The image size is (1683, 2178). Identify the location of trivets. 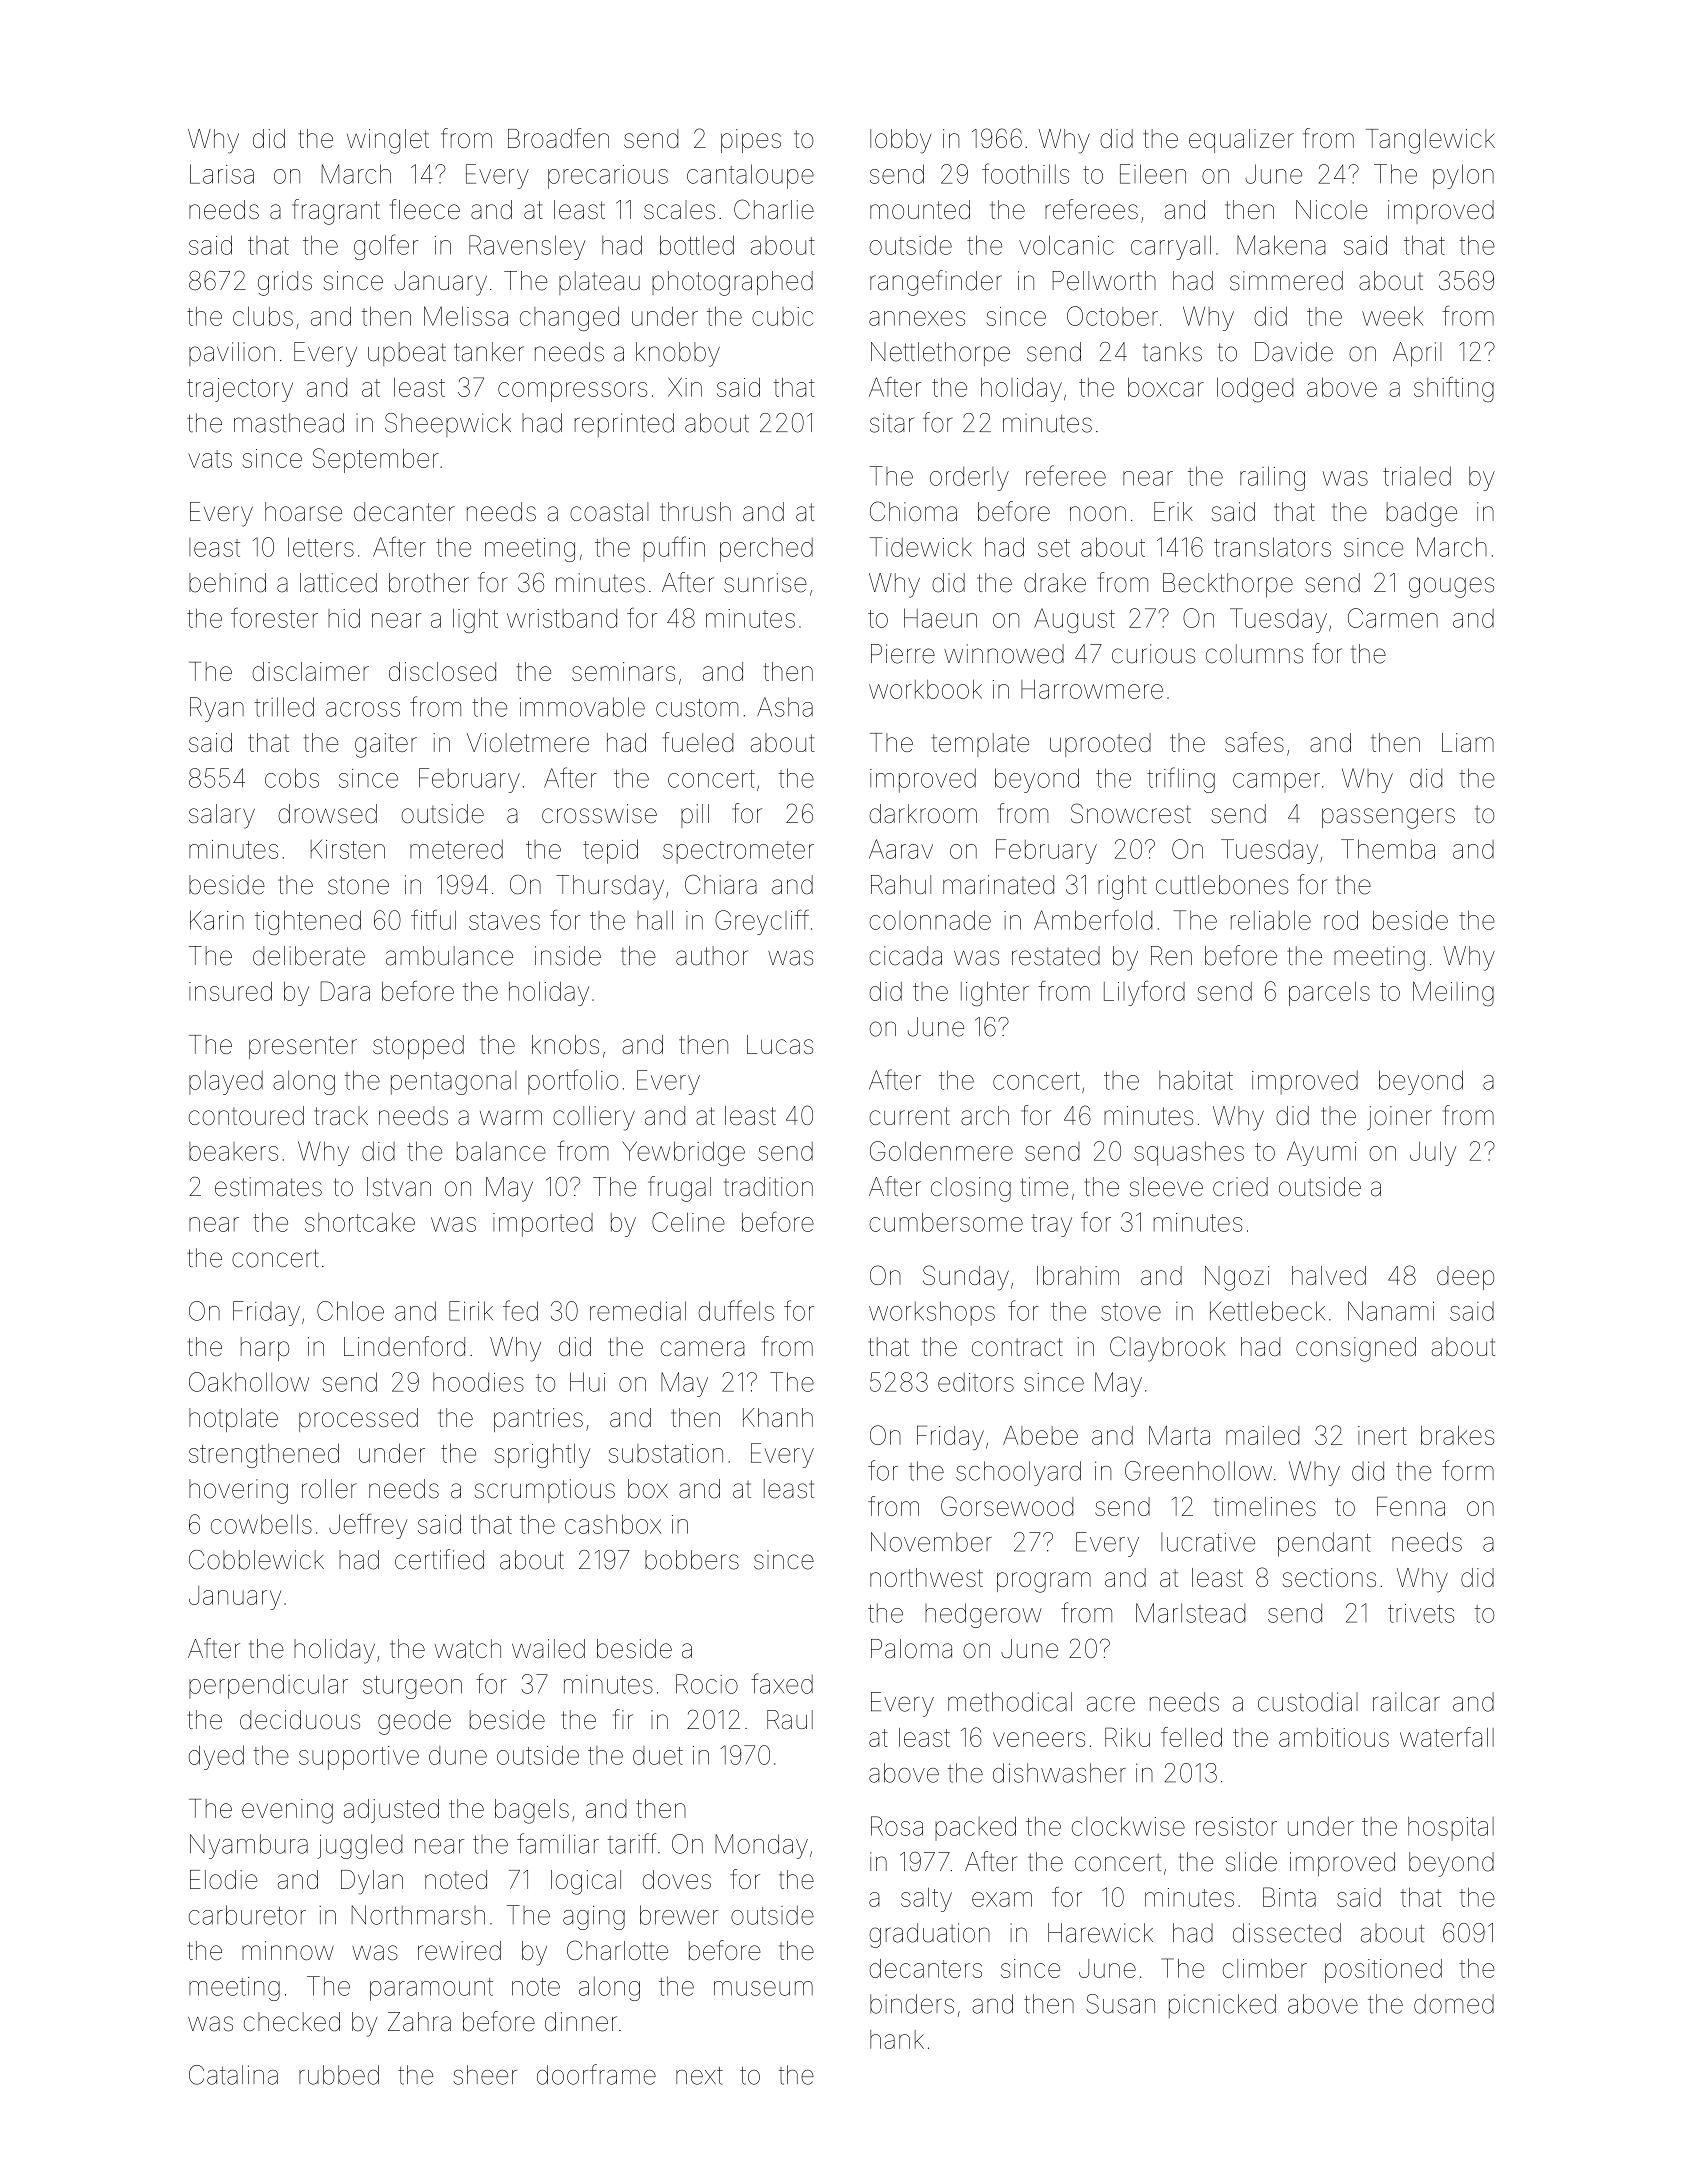
(1421, 1613).
